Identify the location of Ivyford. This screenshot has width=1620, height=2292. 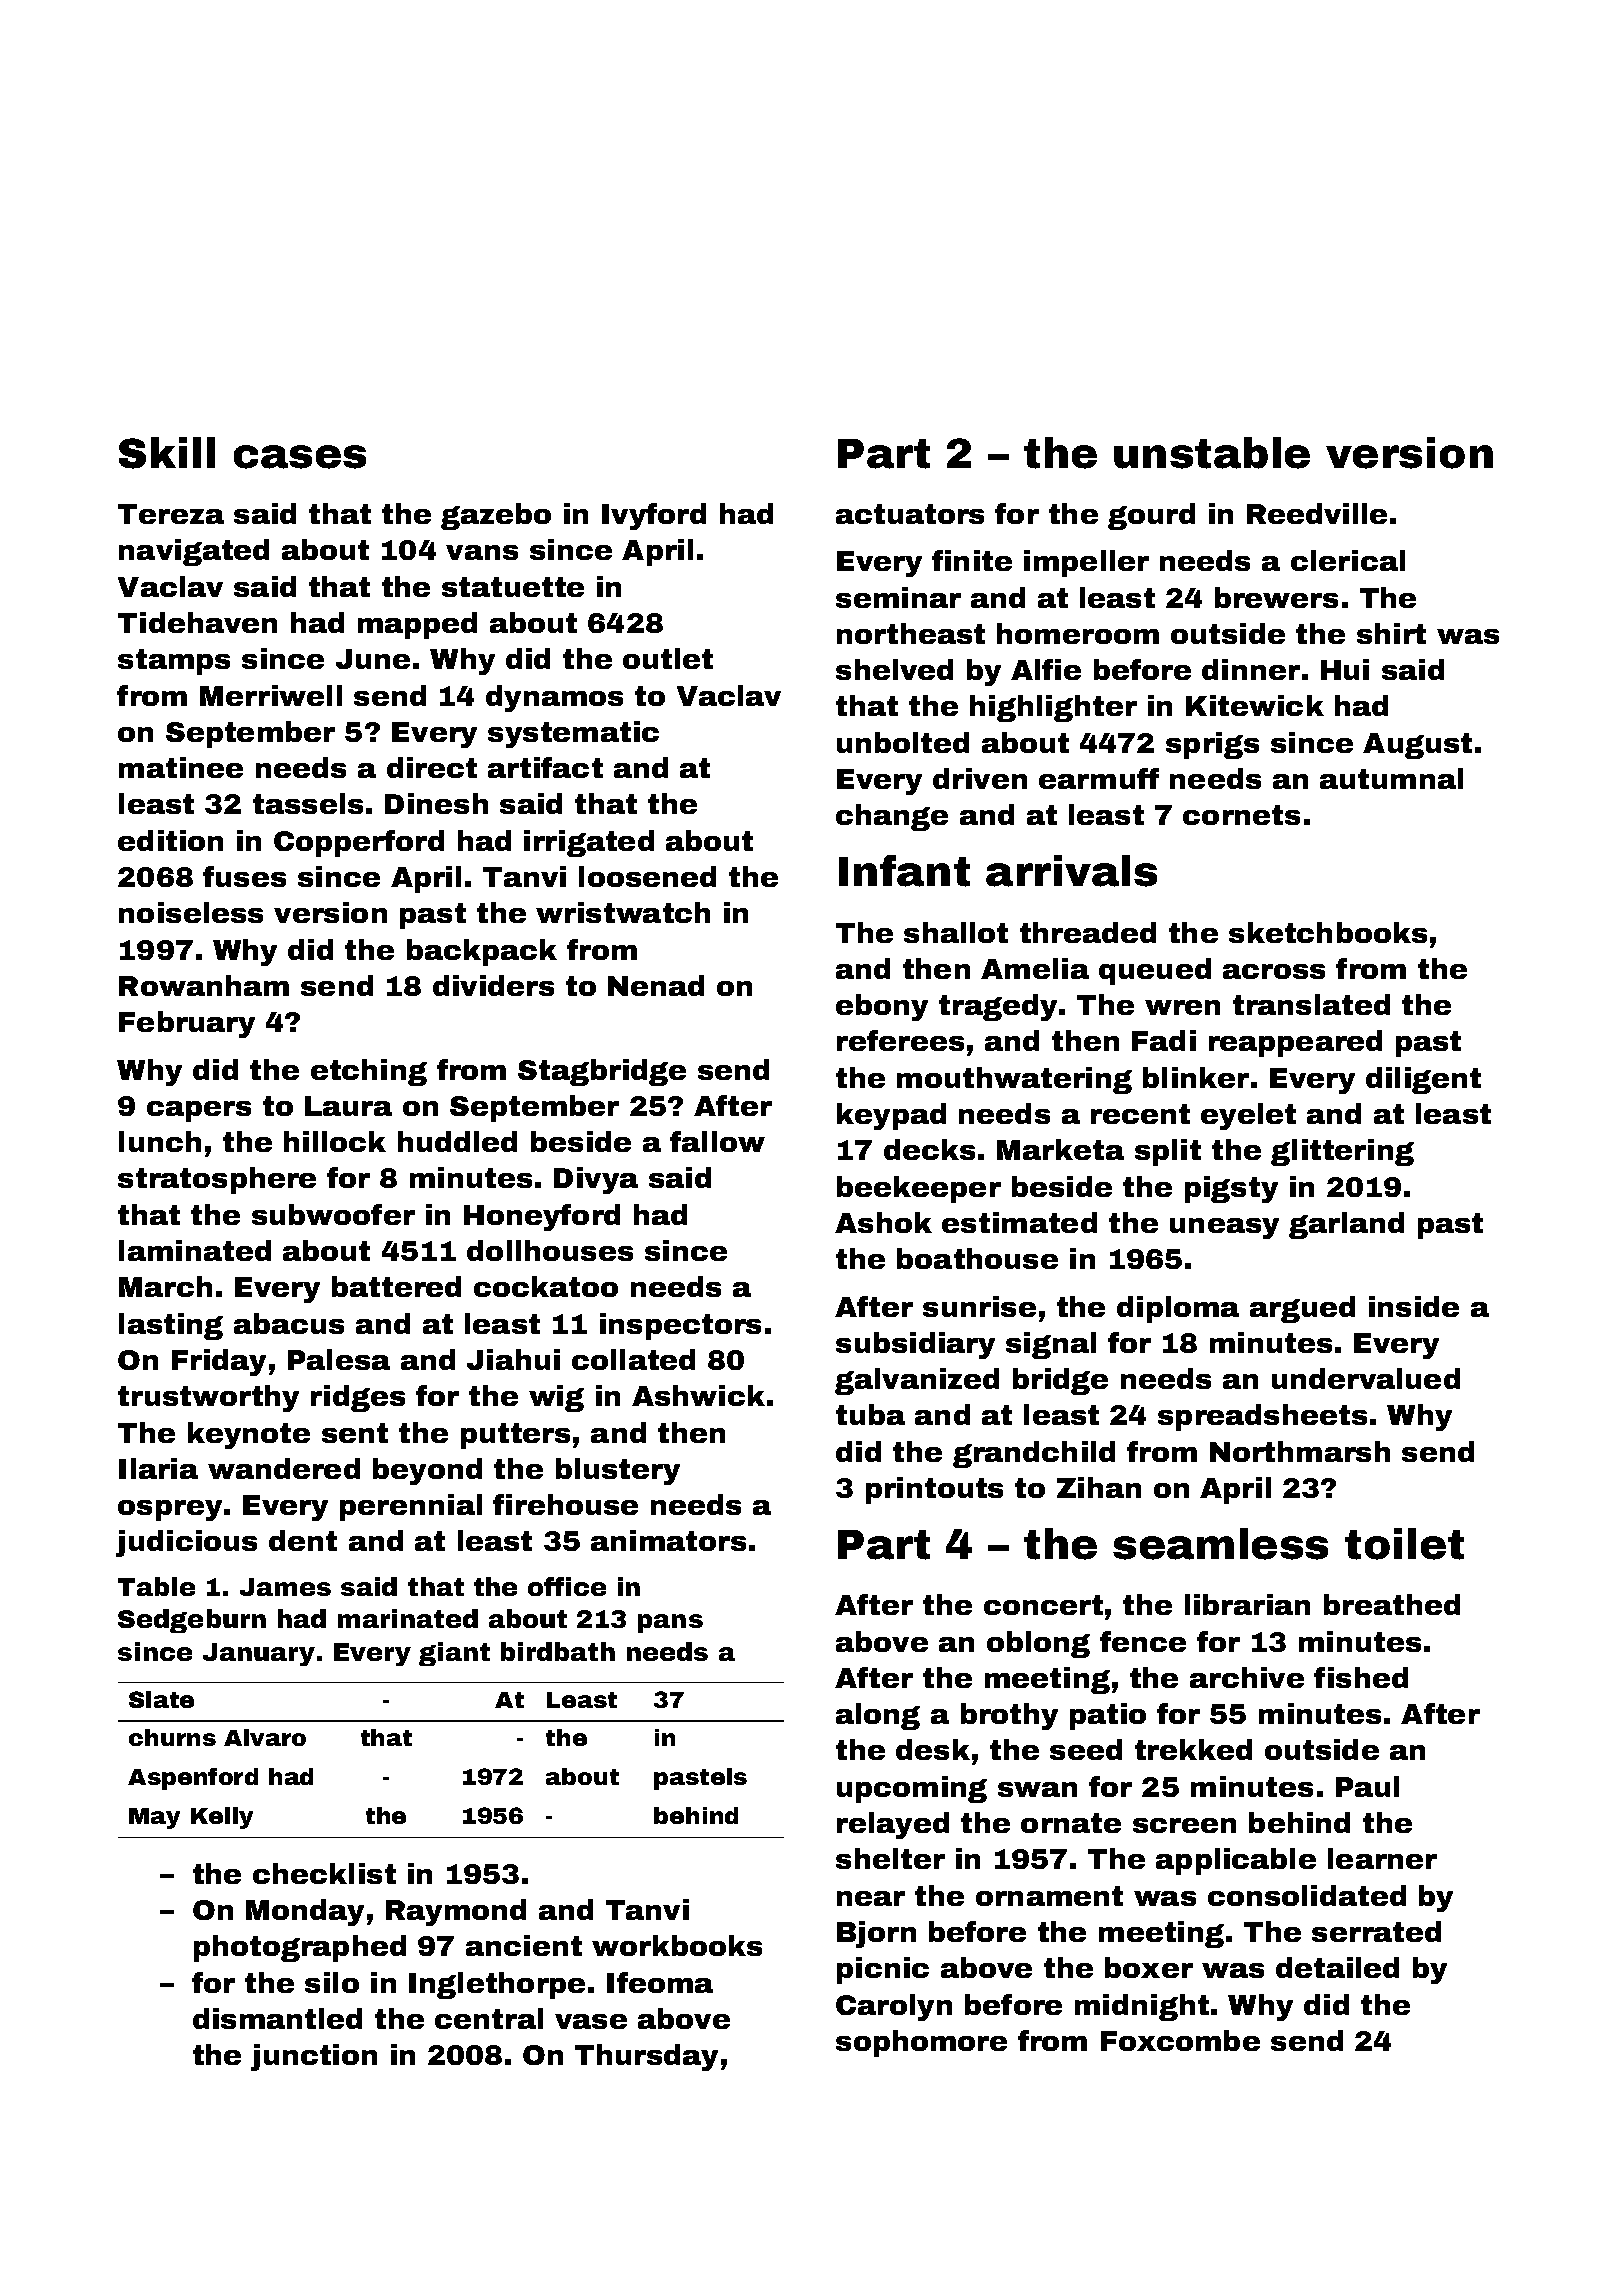
(654, 516).
